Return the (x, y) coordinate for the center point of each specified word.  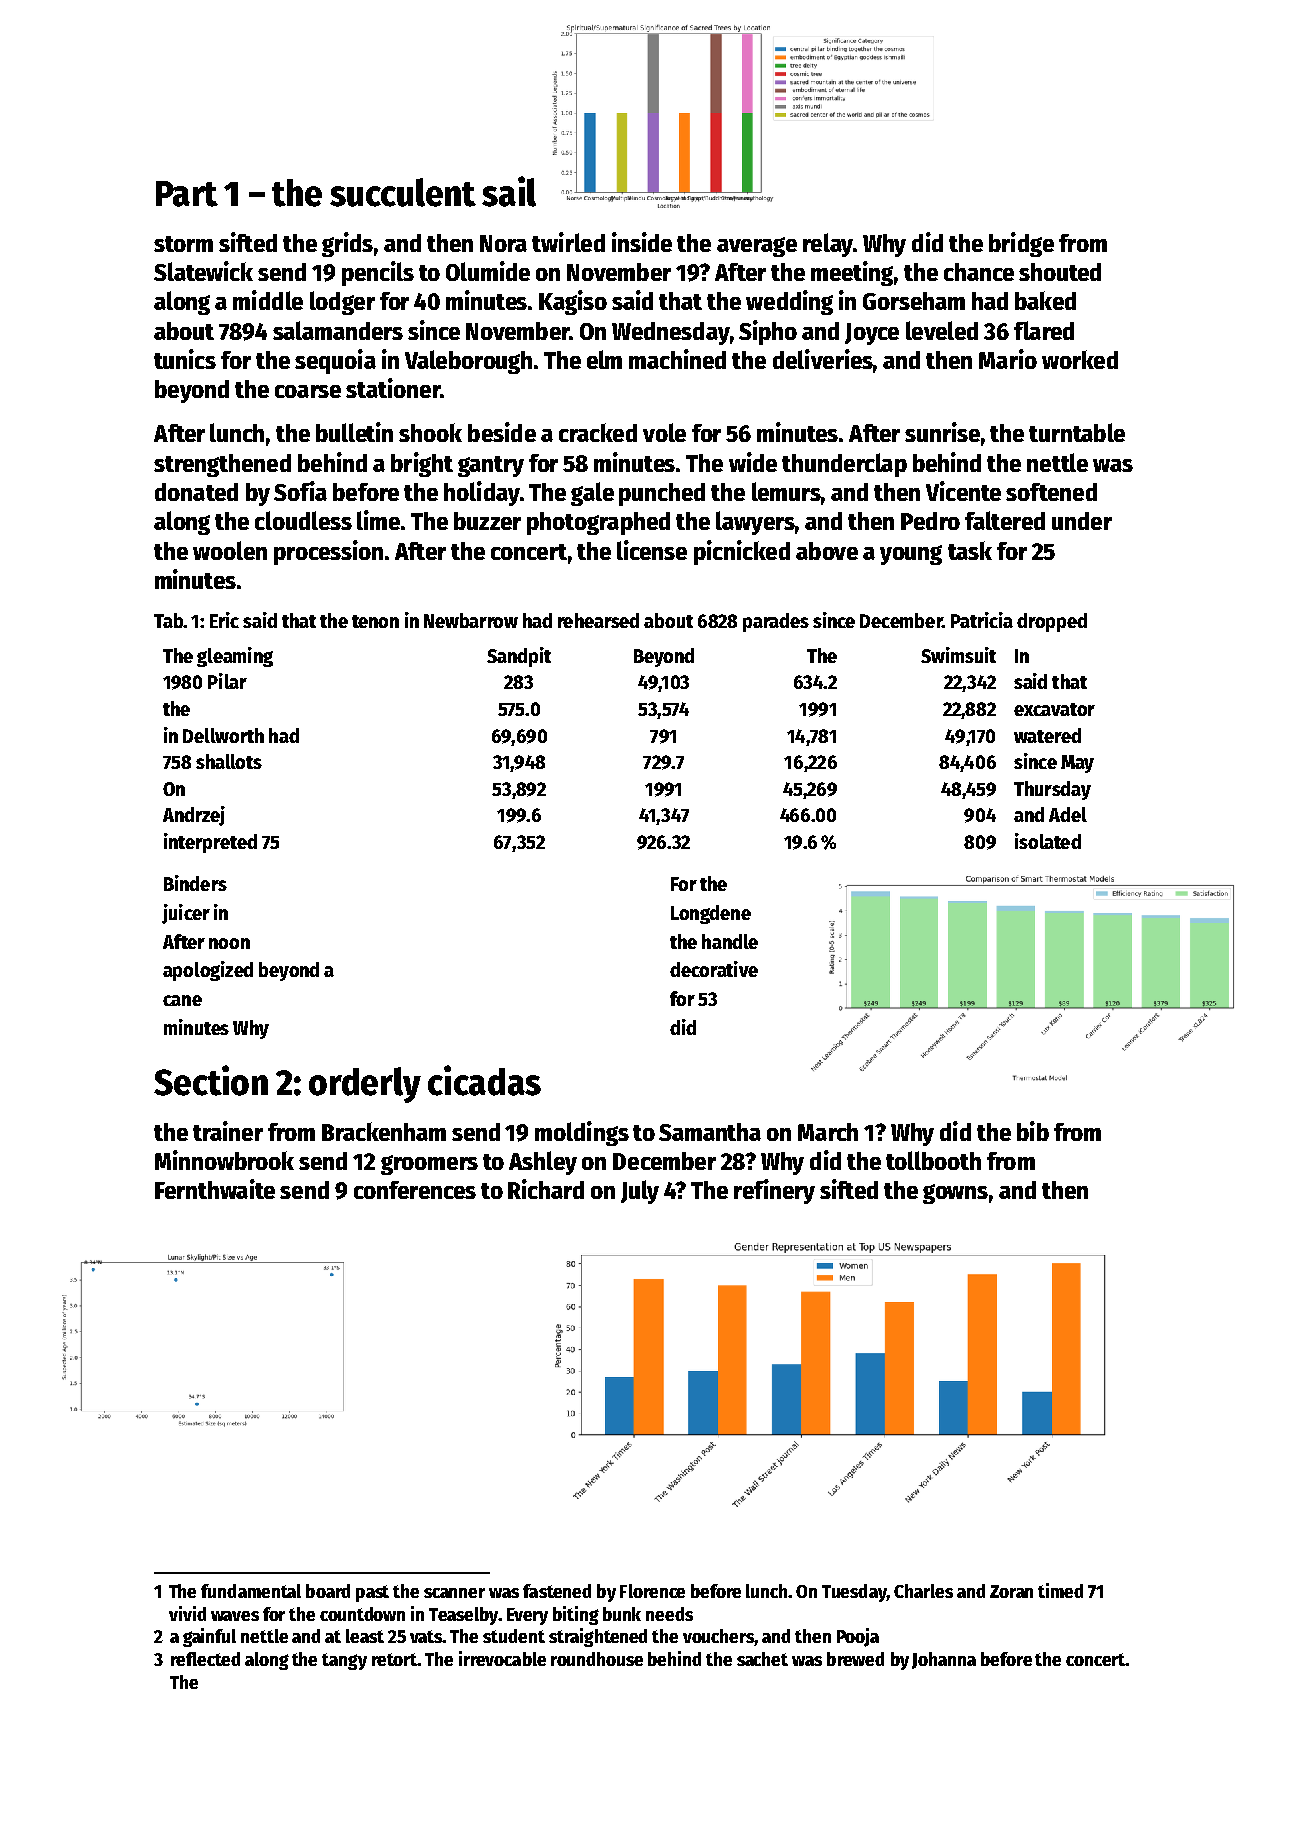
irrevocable (502, 1658)
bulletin (354, 432)
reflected (205, 1659)
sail (509, 191)
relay (828, 245)
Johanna (944, 1660)
